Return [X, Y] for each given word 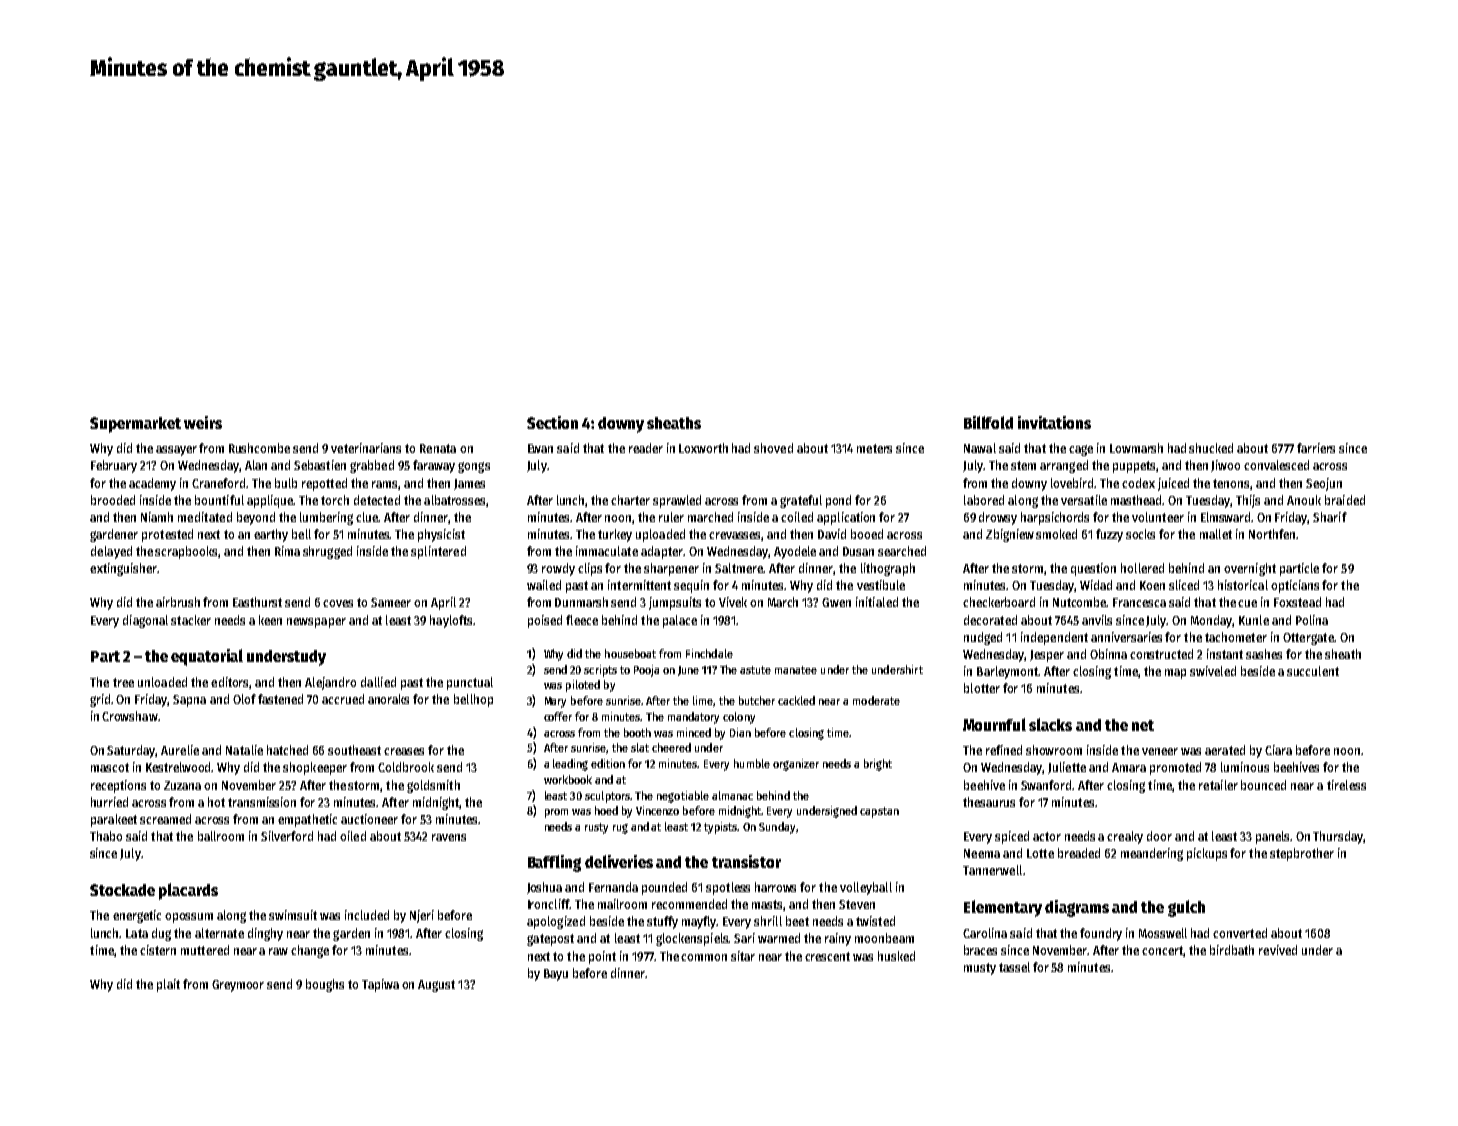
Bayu [556, 975]
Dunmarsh [581, 602]
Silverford [287, 836]
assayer [176, 451]
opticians [1295, 586]
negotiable [683, 797]
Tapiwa [380, 985]
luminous [1245, 767]
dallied [378, 682]
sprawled [677, 501]
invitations [1054, 422]
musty [980, 969]
